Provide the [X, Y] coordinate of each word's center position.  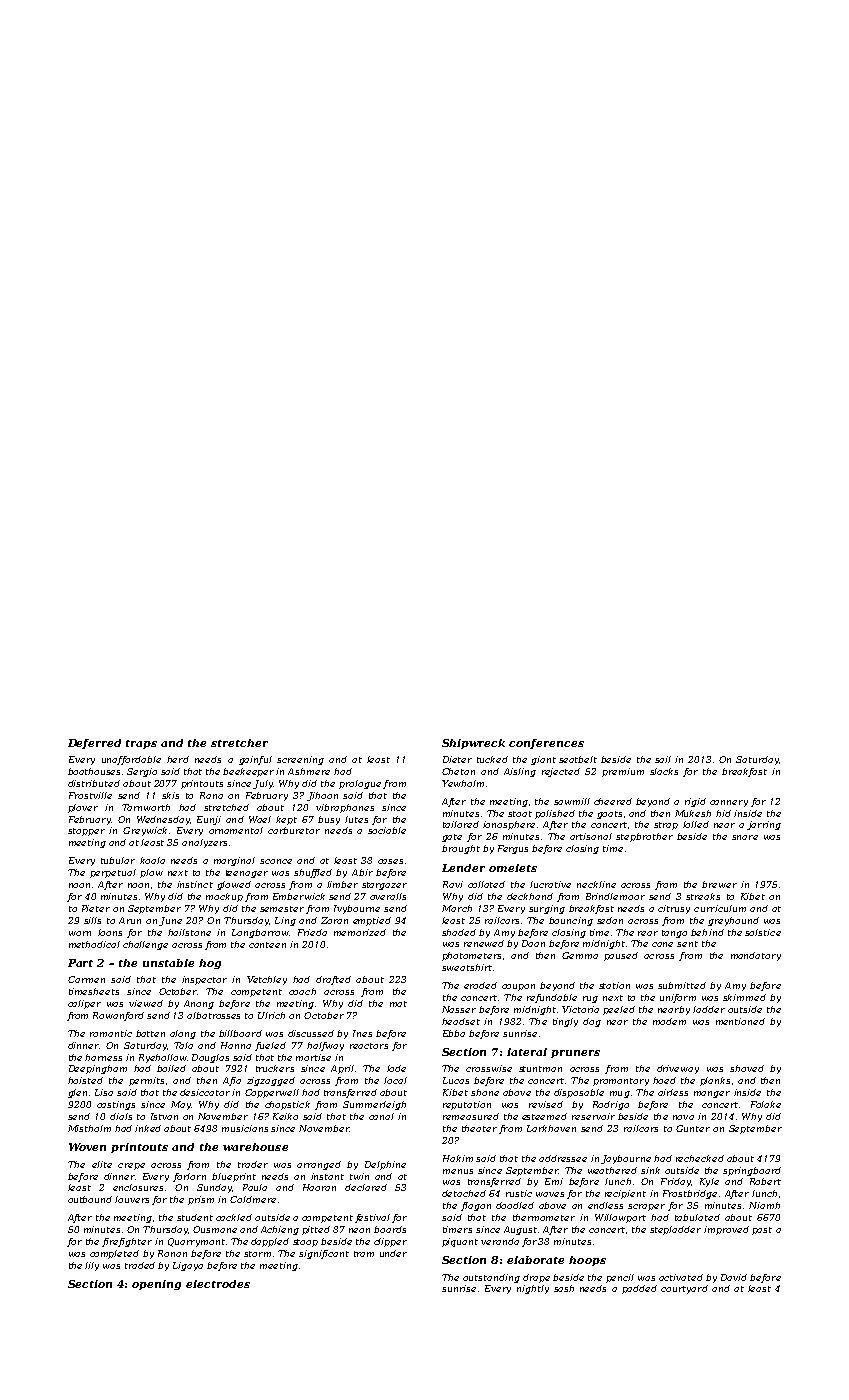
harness [103, 1057]
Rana [211, 795]
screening [300, 760]
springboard [752, 1171]
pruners [575, 1054]
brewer [719, 884]
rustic [519, 1193]
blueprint [234, 1177]
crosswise [489, 1068]
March [457, 908]
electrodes [218, 1284]
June [170, 921]
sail [663, 759]
